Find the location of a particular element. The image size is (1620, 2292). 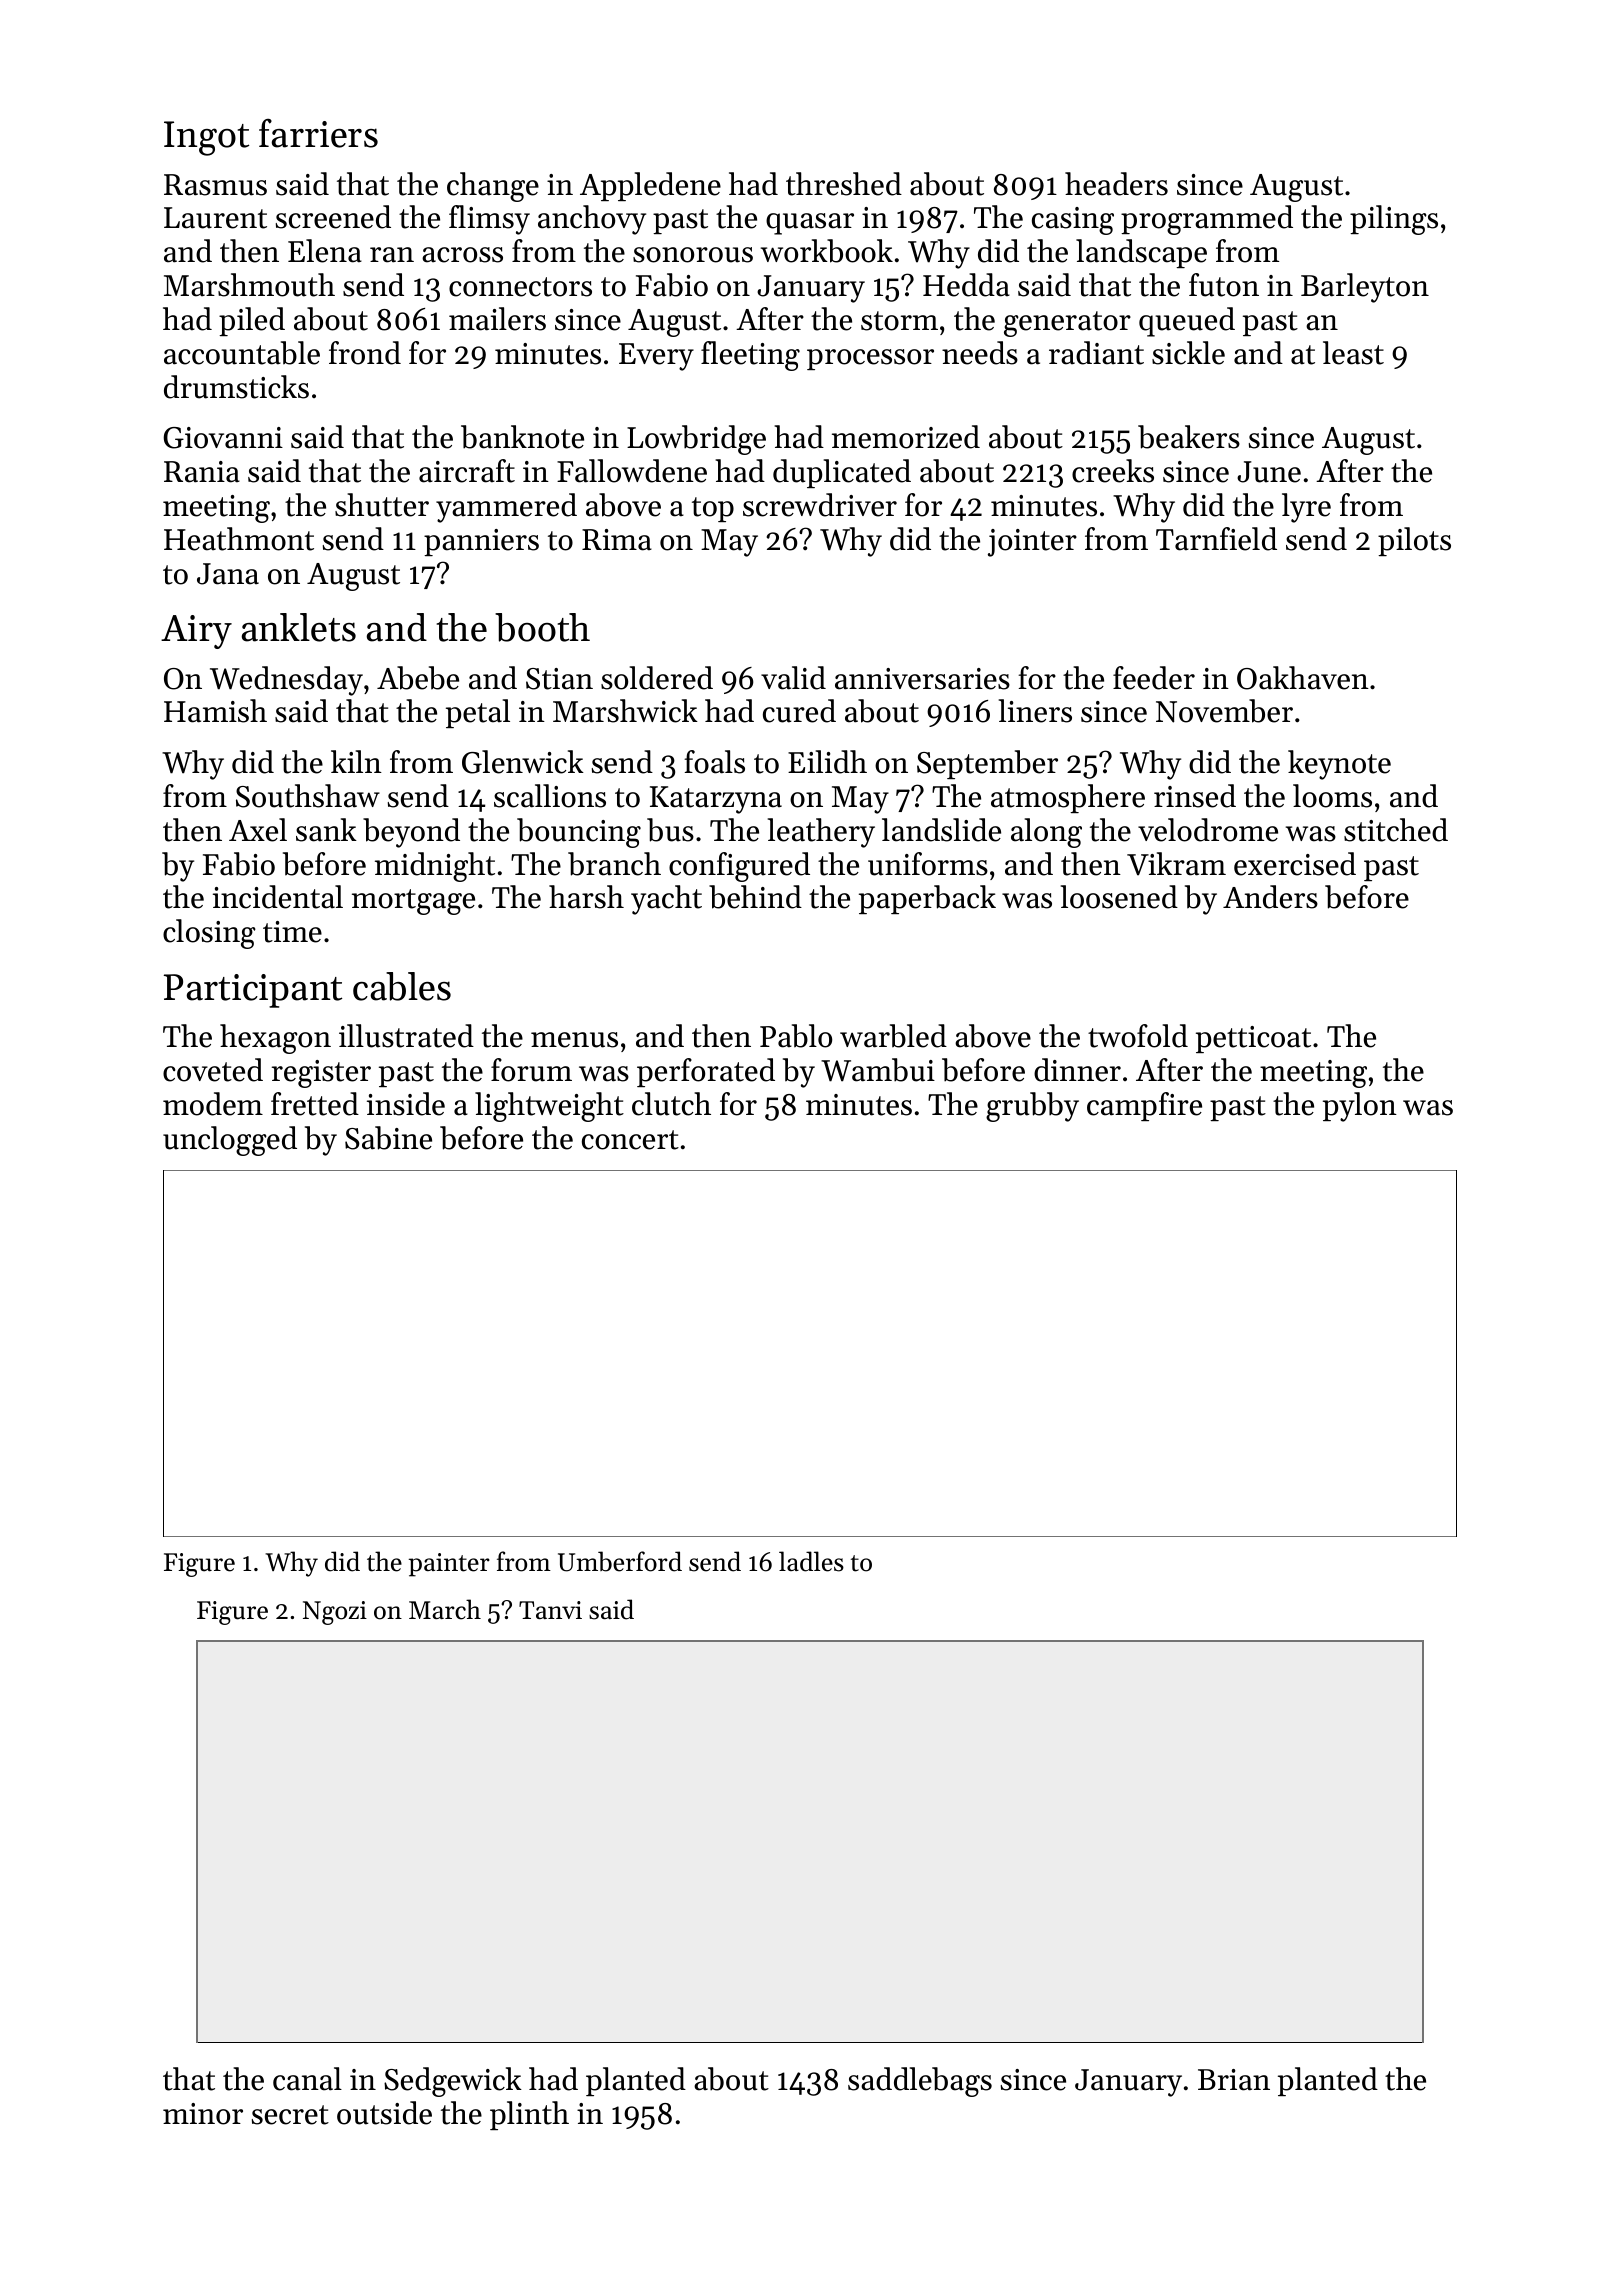

programmed is located at coordinates (1207, 220).
